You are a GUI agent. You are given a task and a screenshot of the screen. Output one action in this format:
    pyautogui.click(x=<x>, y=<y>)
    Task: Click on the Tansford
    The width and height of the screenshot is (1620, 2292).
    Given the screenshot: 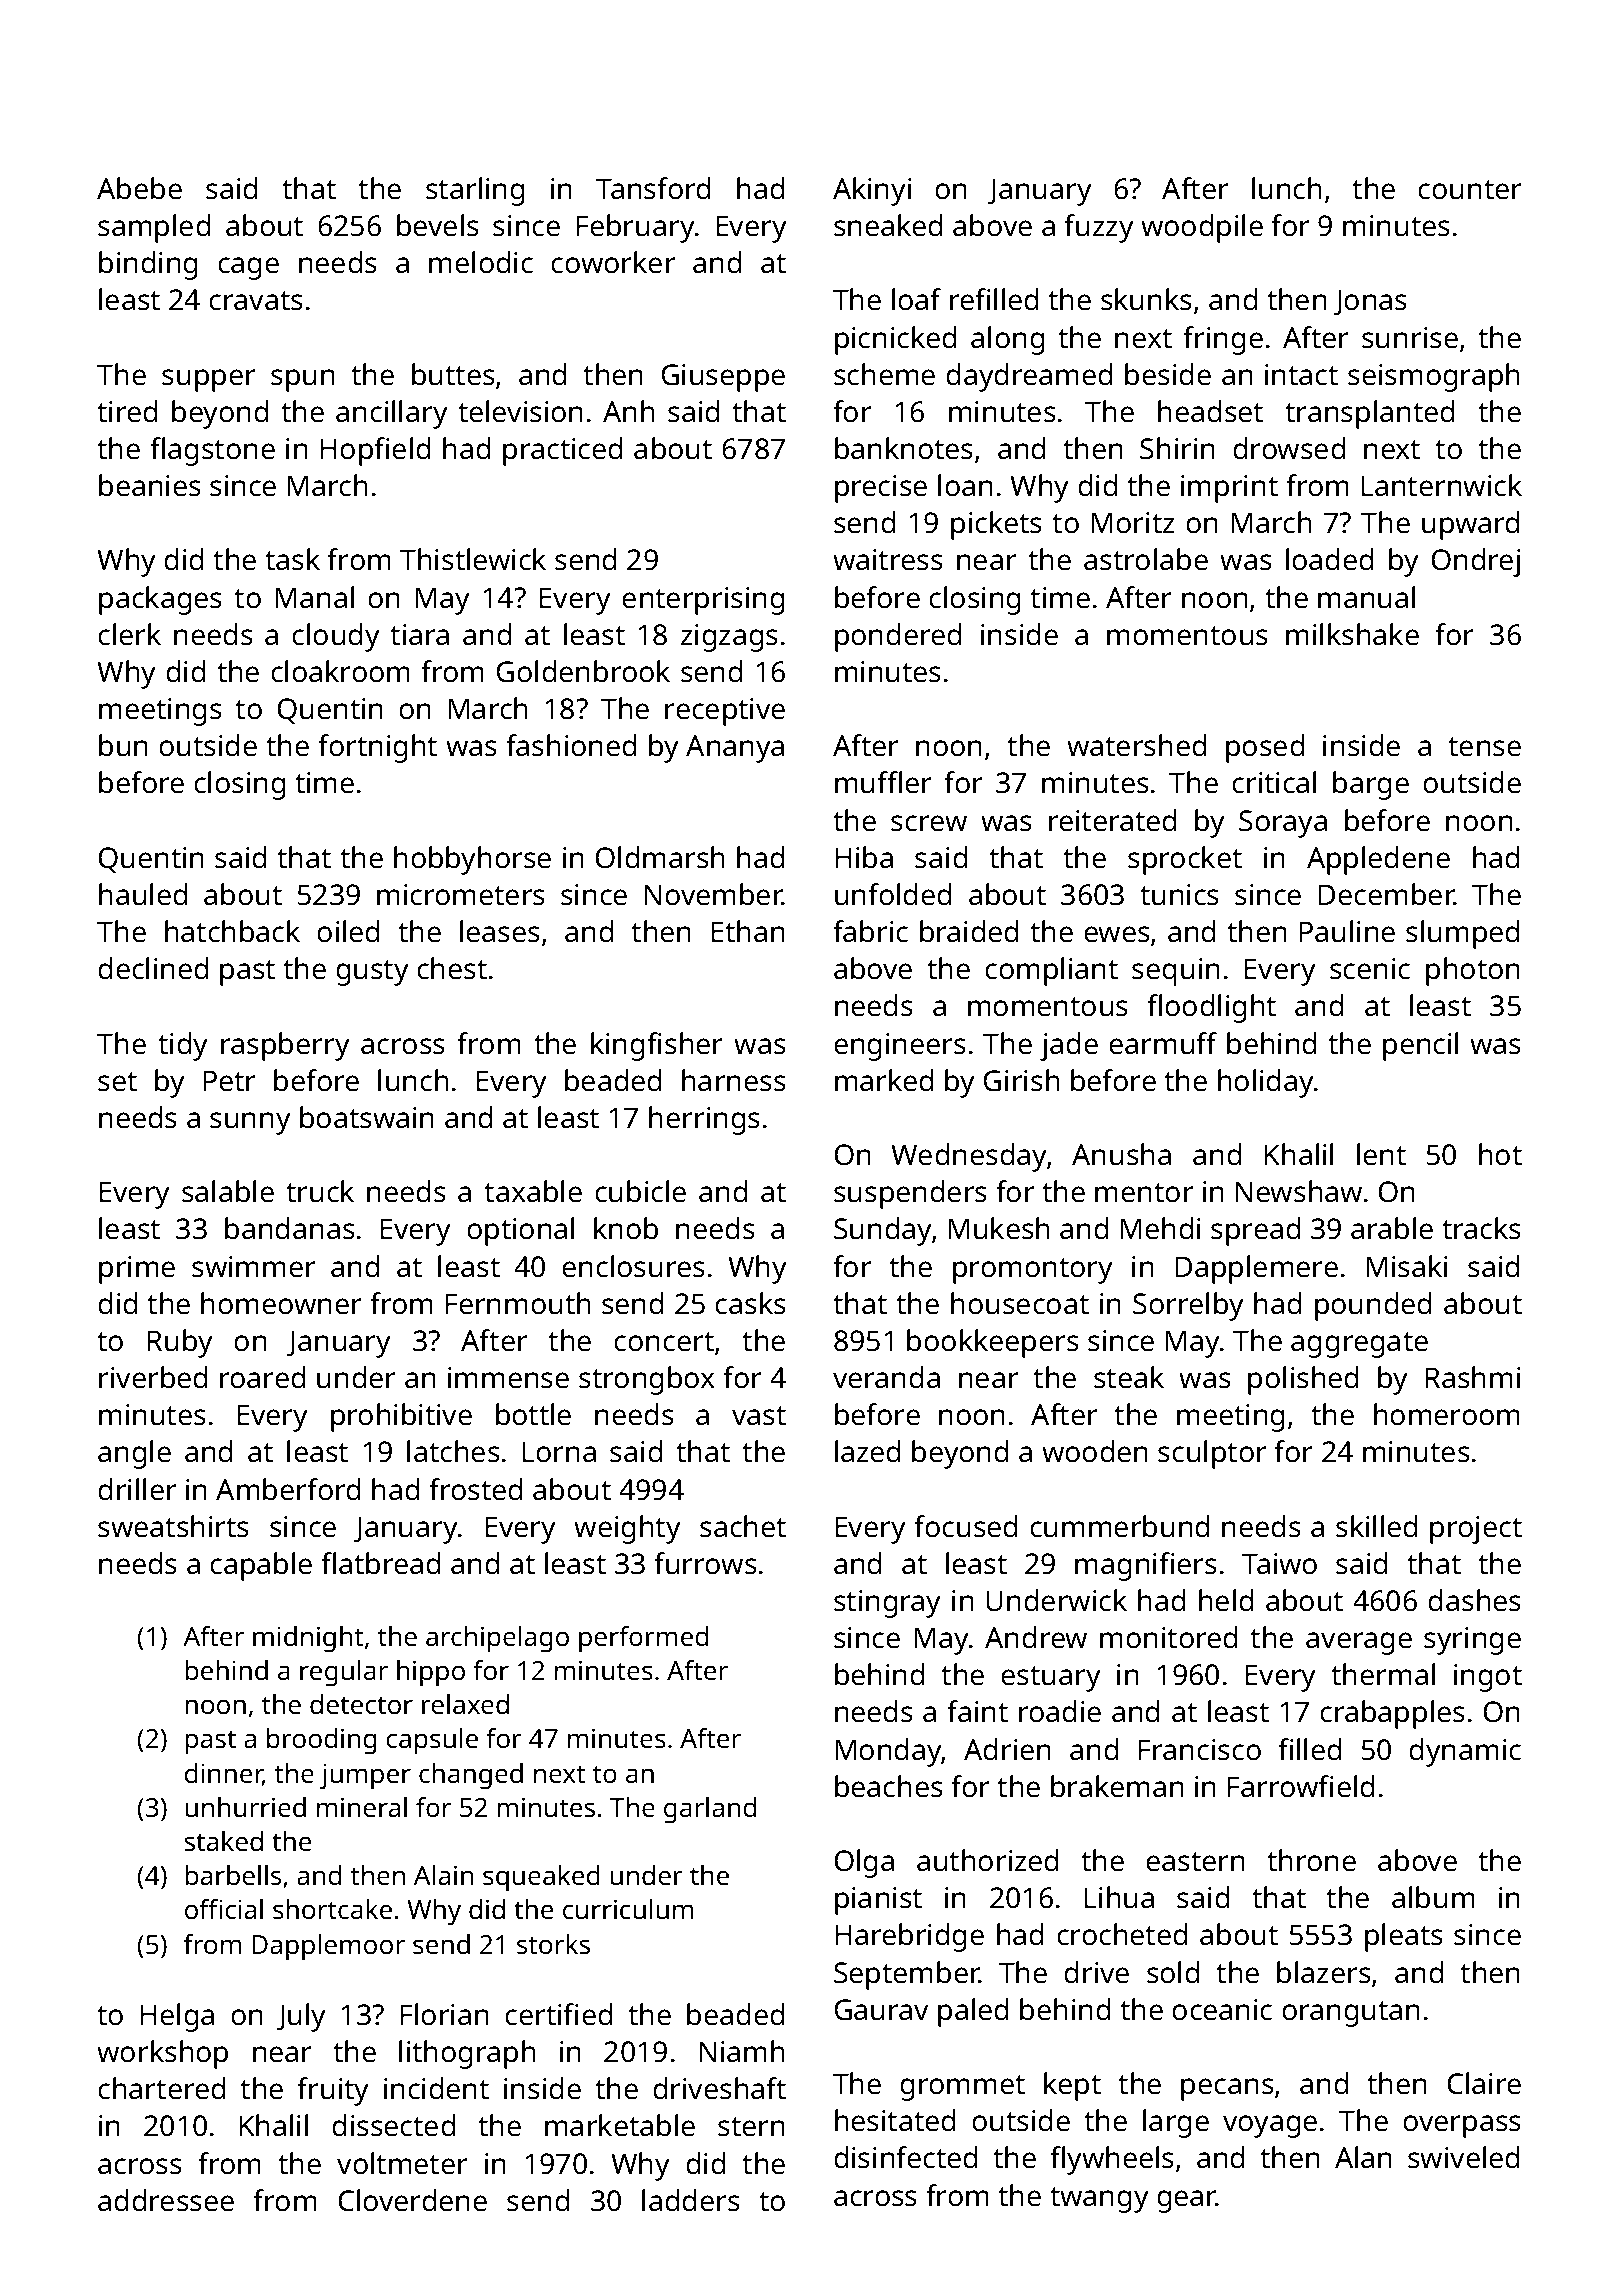 What is the action you would take?
    pyautogui.click(x=653, y=188)
